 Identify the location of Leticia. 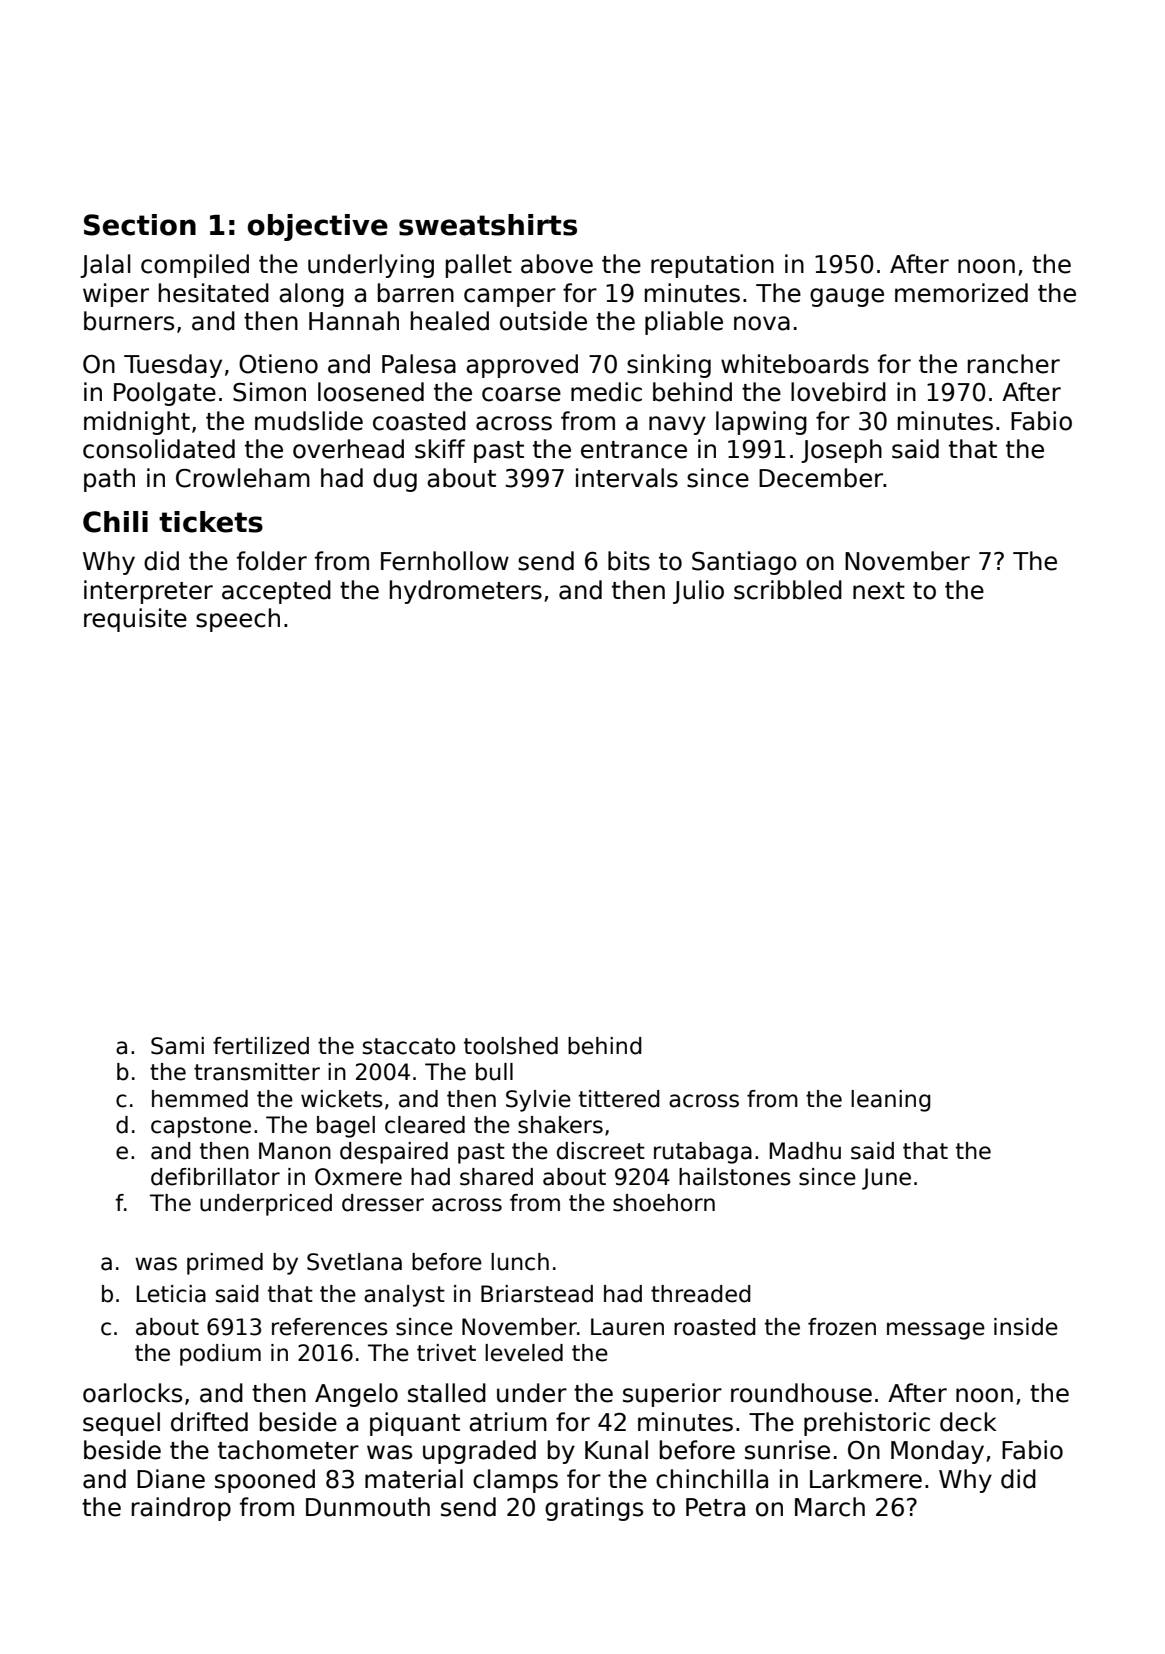
(171, 1294).
